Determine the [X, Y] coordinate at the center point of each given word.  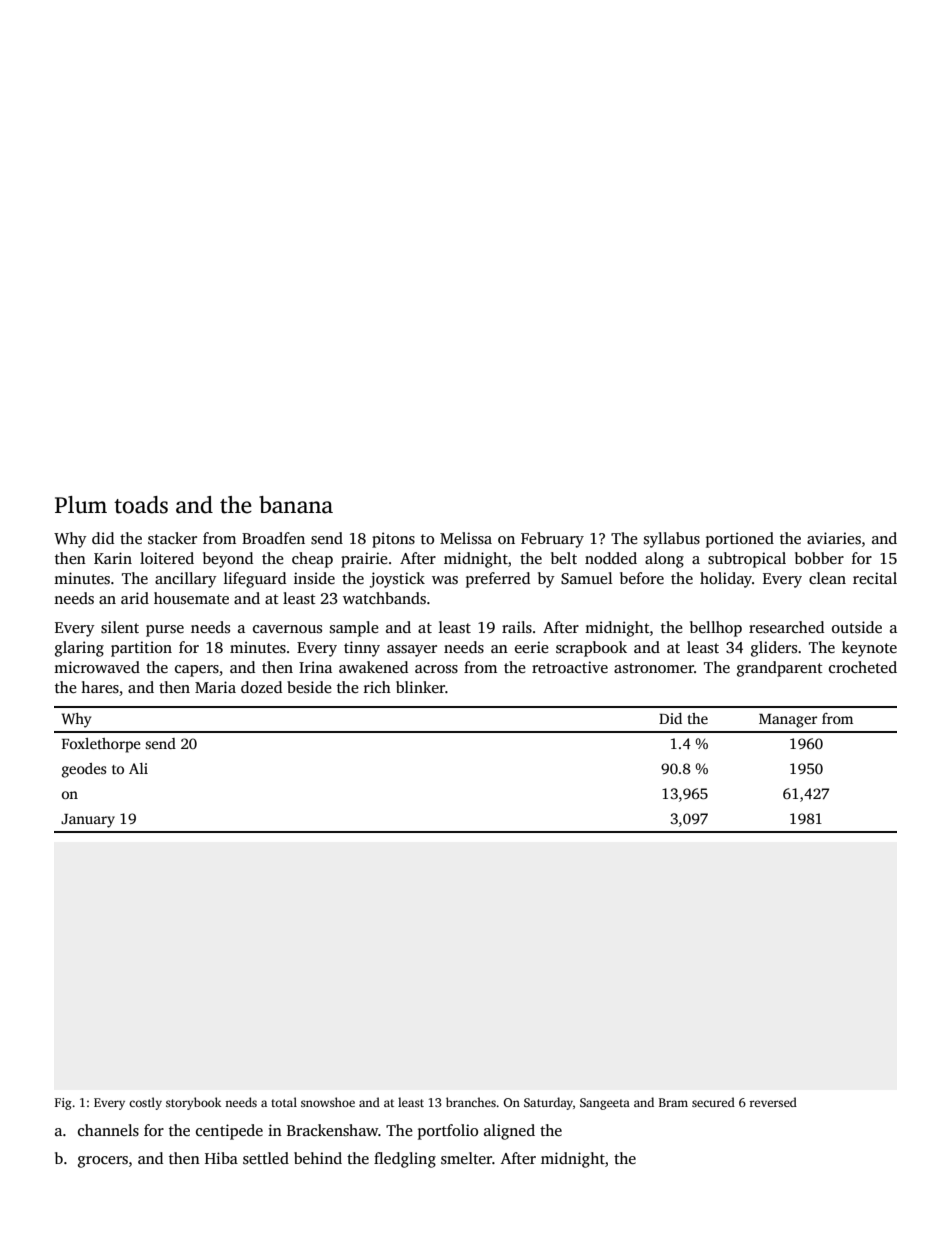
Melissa [466, 538]
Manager [788, 721]
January [88, 821]
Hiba [221, 1158]
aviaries [834, 538]
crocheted [863, 667]
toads [141, 505]
